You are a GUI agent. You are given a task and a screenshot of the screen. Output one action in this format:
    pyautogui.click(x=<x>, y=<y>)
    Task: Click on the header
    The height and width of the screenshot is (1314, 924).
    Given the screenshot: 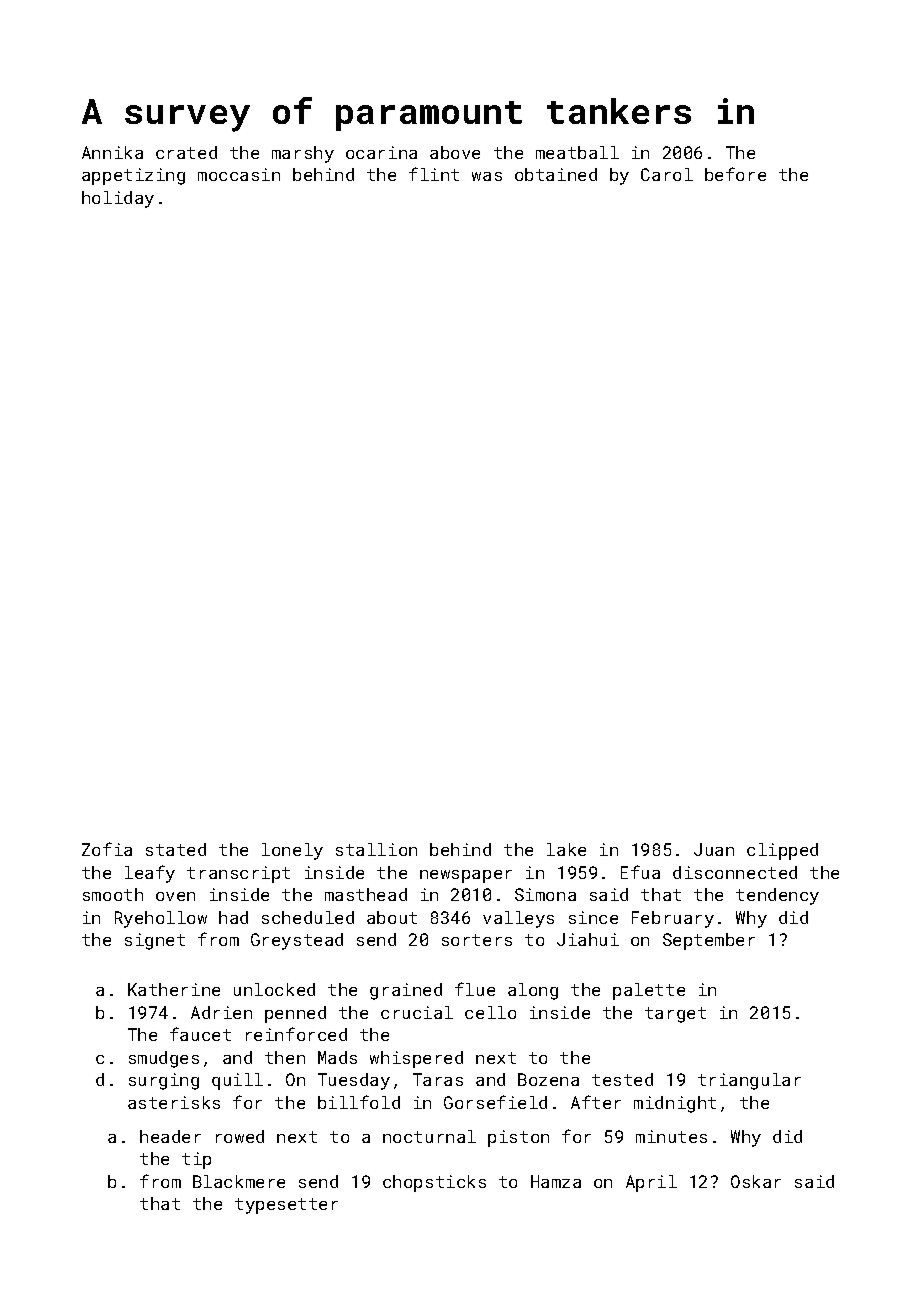 What is the action you would take?
    pyautogui.click(x=170, y=1136)
